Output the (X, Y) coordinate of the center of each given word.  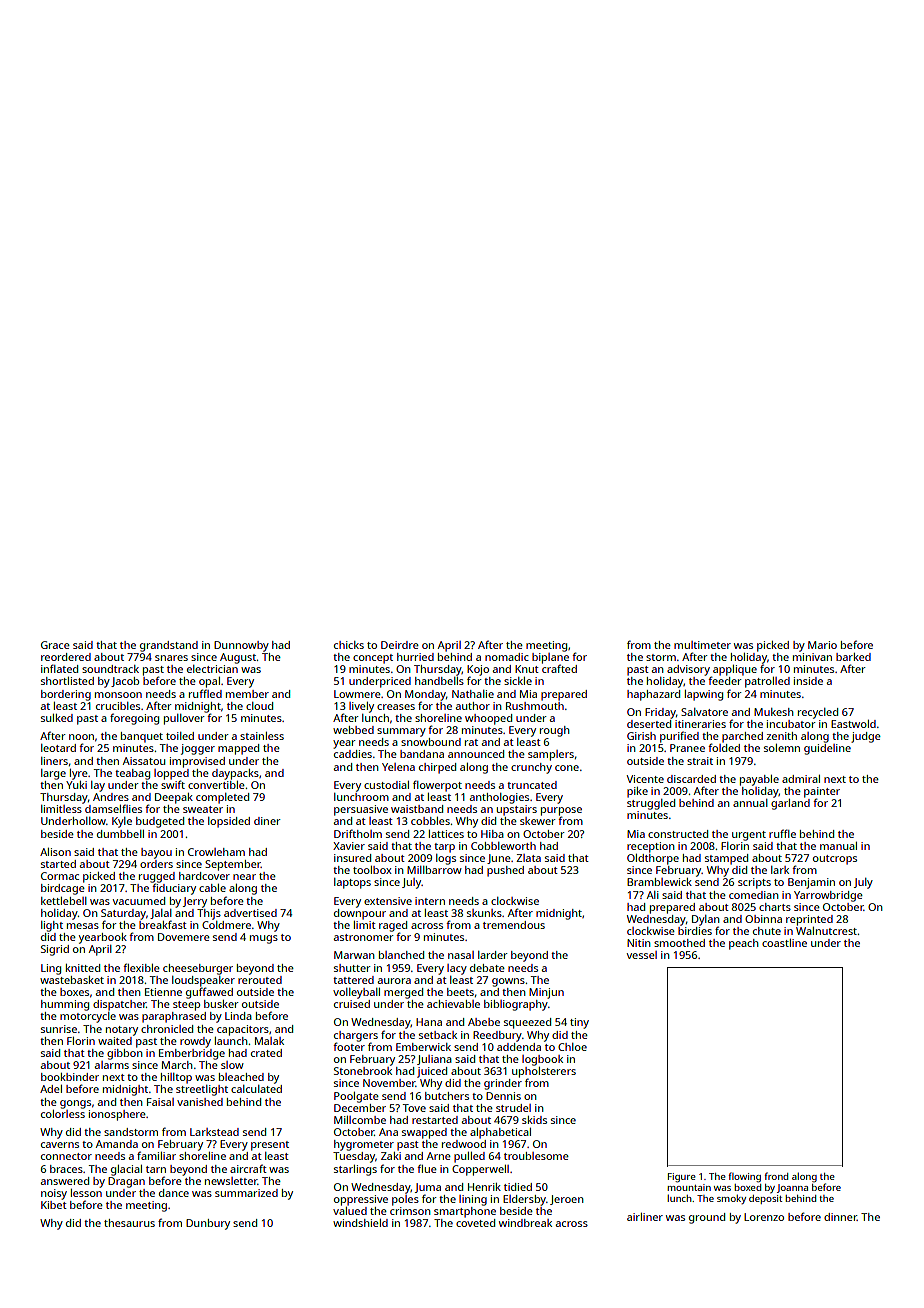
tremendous (514, 925)
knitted (83, 968)
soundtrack (110, 669)
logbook (542, 1060)
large (53, 774)
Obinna (763, 919)
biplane (550, 658)
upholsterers (544, 1072)
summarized (246, 1193)
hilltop (176, 1078)
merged (403, 993)
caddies (353, 754)
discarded (691, 779)
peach (744, 944)
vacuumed (139, 901)
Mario (822, 645)
